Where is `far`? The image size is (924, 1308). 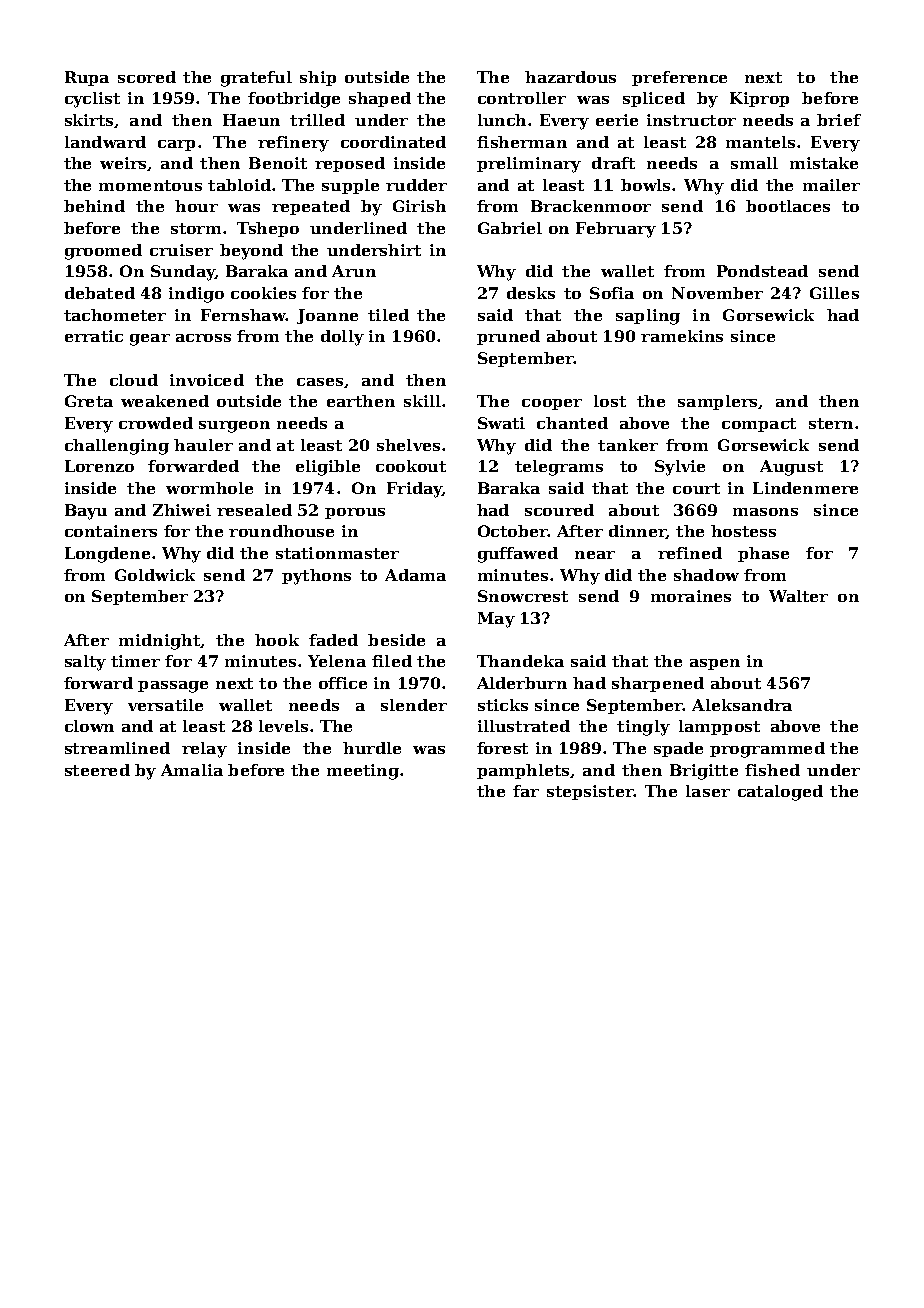
far is located at coordinates (526, 791).
